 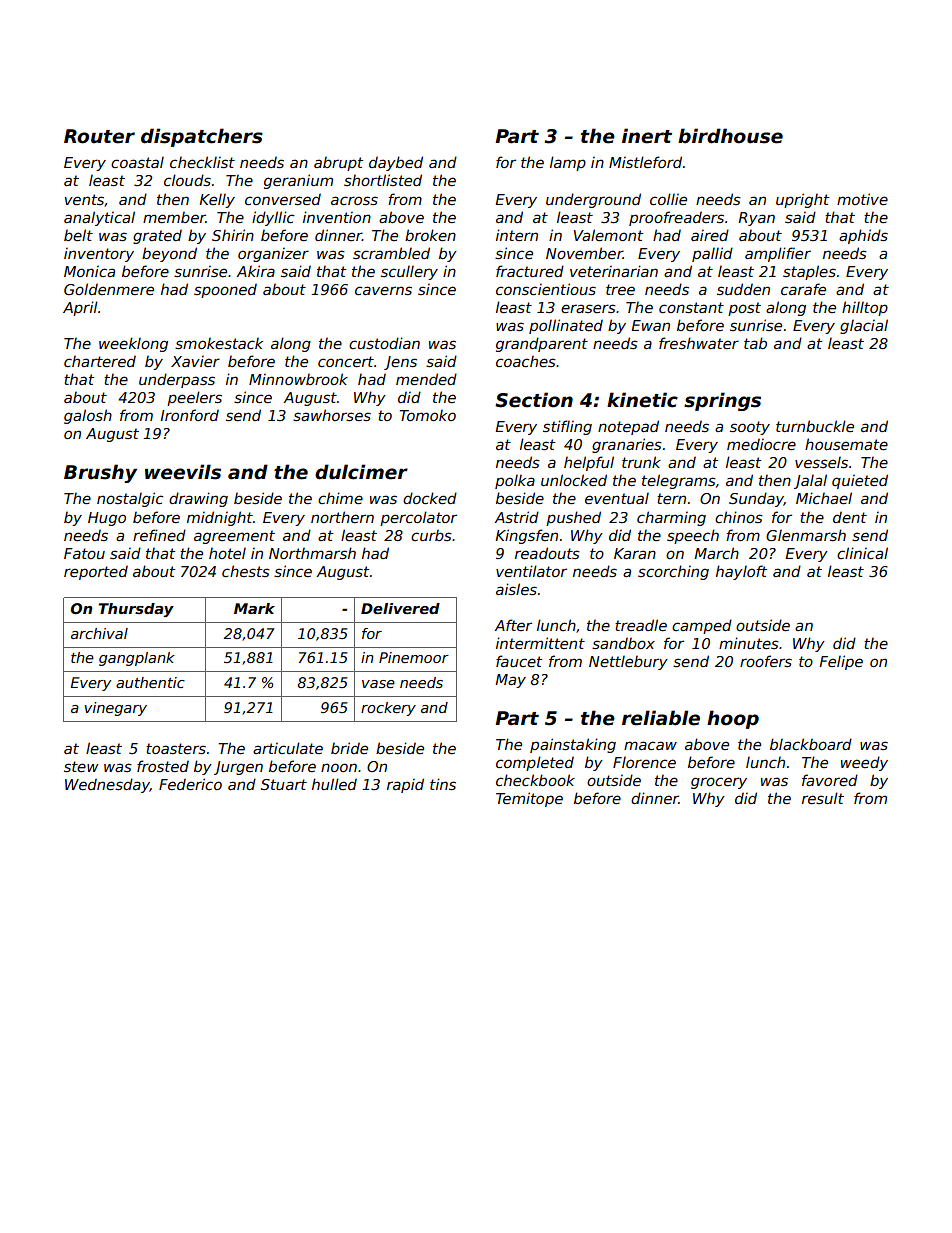 I want to click on dispatchers, so click(x=202, y=137).
